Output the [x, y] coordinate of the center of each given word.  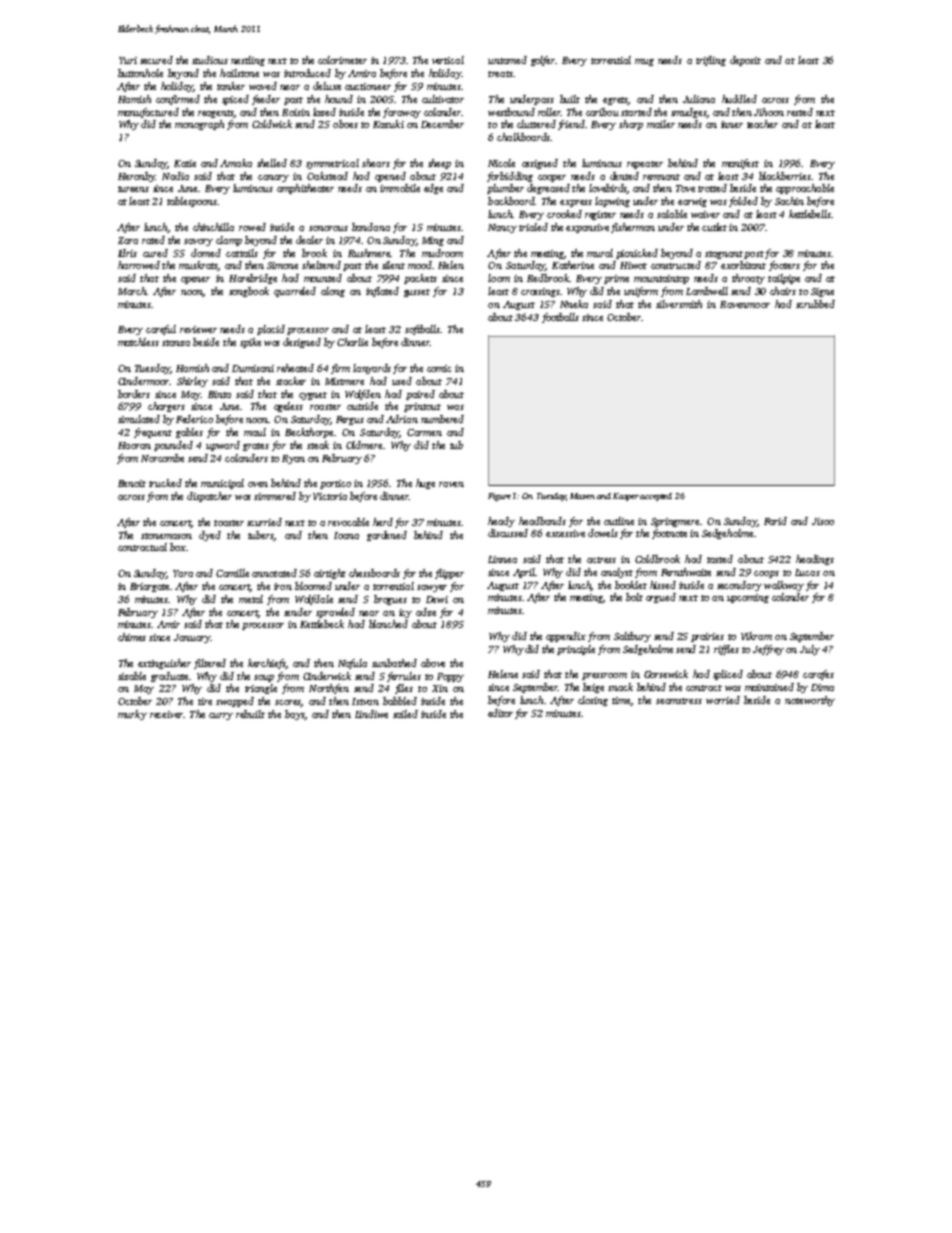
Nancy [502, 228]
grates [256, 447]
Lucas [807, 572]
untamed [507, 60]
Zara [128, 240]
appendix [566, 637]
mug [644, 62]
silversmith [679, 304]
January [192, 638]
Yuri [128, 60]
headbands [542, 521]
